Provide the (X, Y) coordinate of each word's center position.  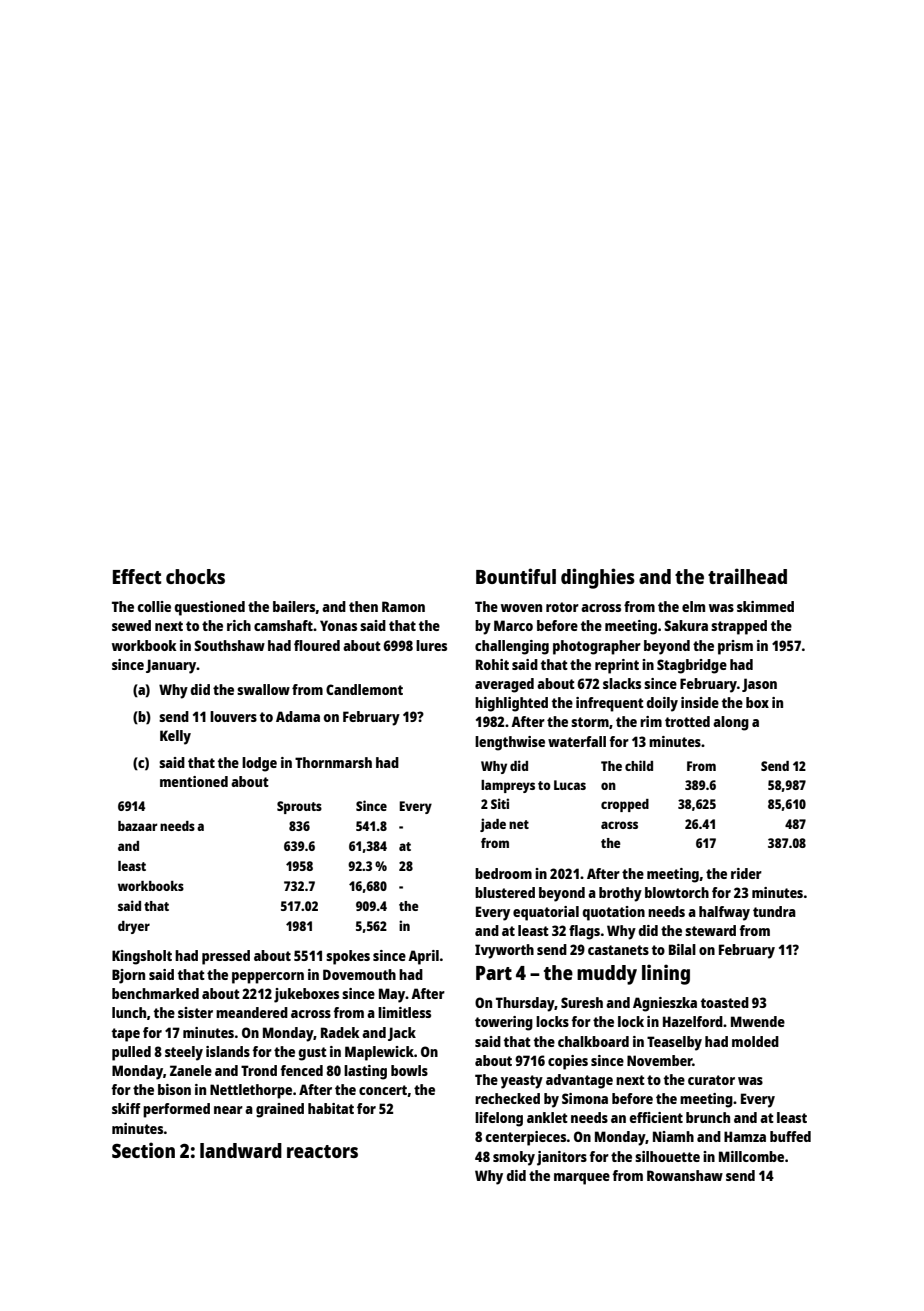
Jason (759, 685)
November (660, 1060)
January (171, 666)
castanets (618, 950)
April (423, 957)
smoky (514, 1158)
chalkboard (593, 1041)
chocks (195, 576)
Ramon (403, 606)
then (363, 606)
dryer (134, 927)
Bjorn (128, 976)
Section (143, 1150)
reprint (617, 666)
